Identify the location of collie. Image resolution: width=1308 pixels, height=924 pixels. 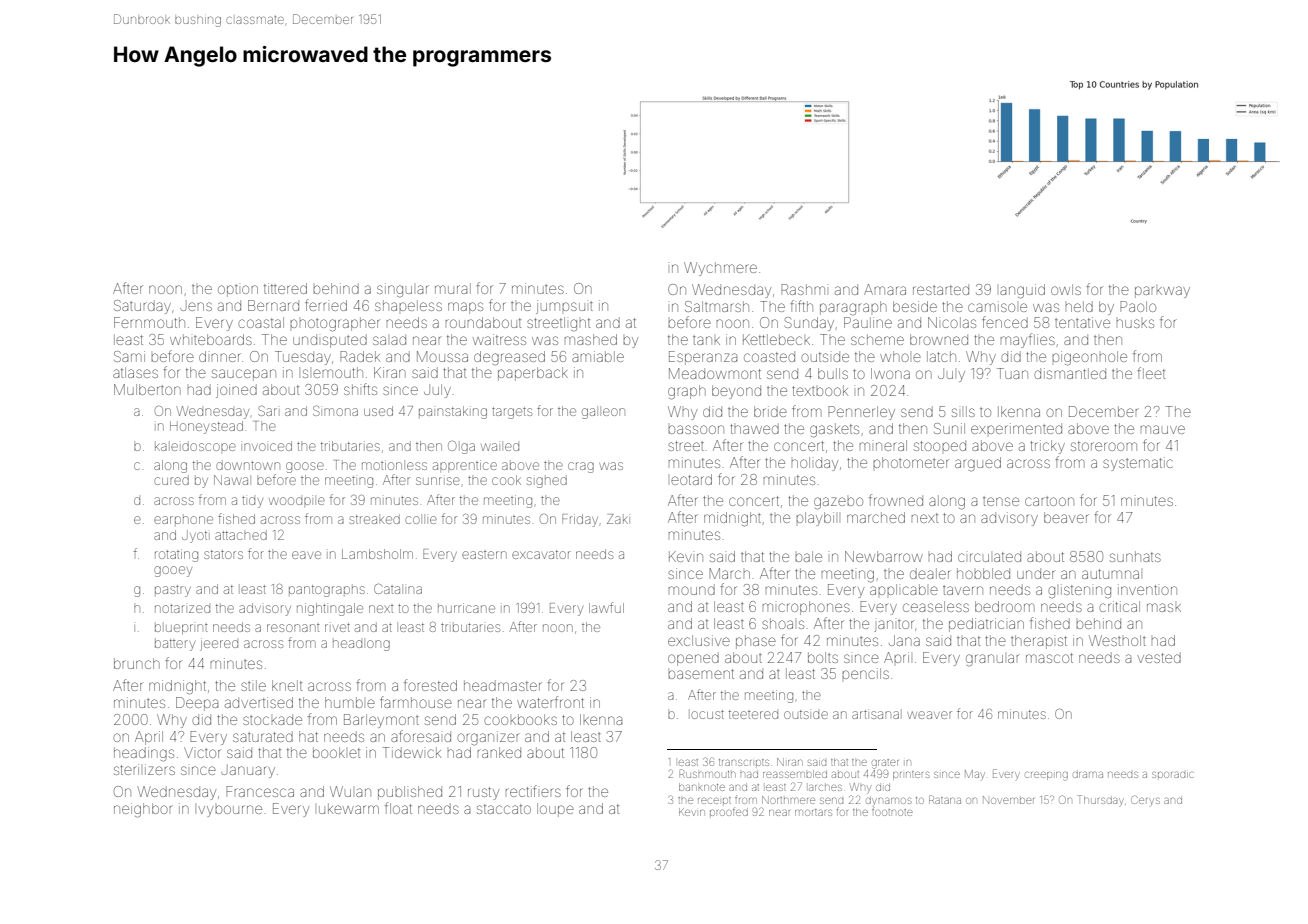
(421, 520).
